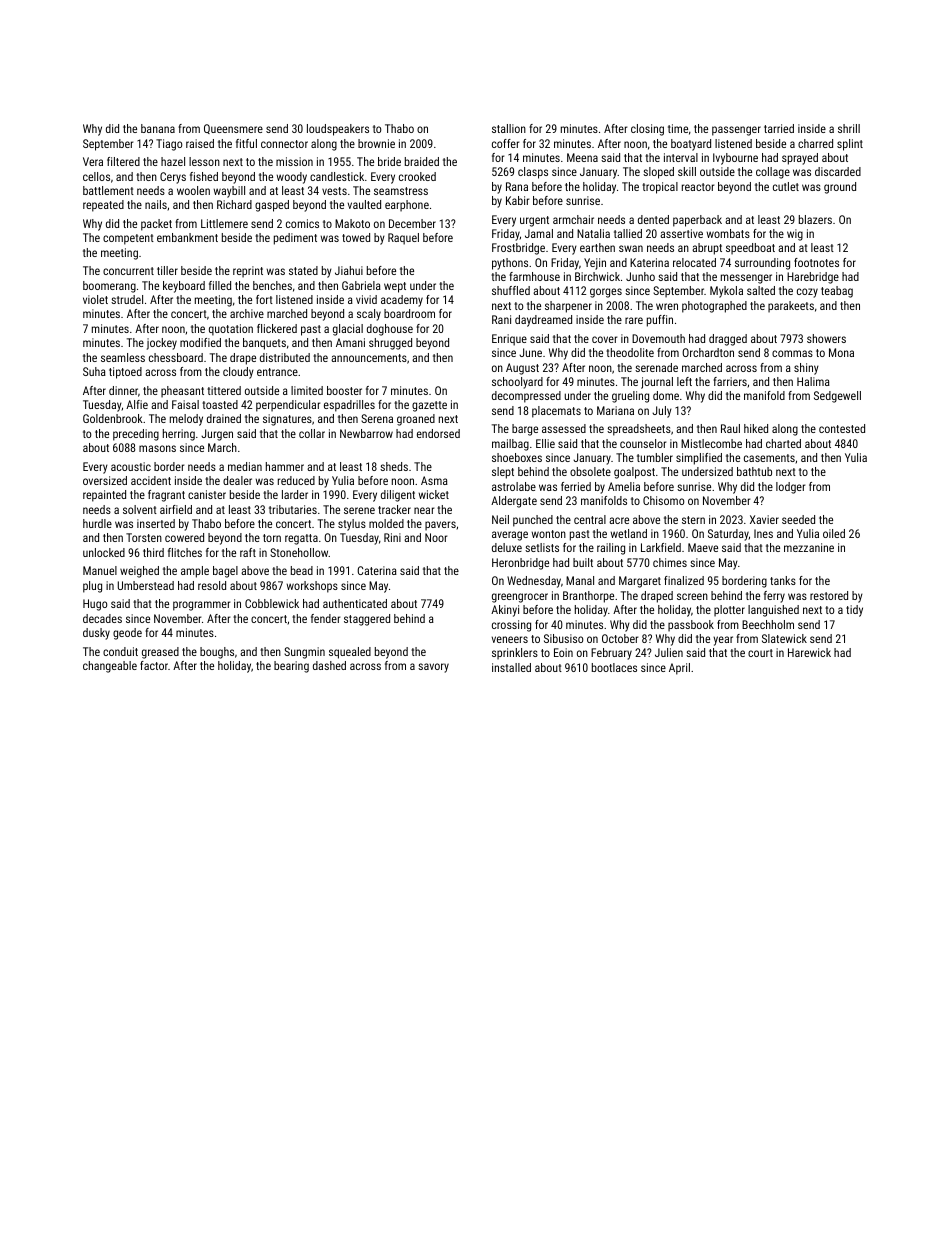 Image resolution: width=952 pixels, height=1233 pixels. I want to click on mission, so click(294, 161).
